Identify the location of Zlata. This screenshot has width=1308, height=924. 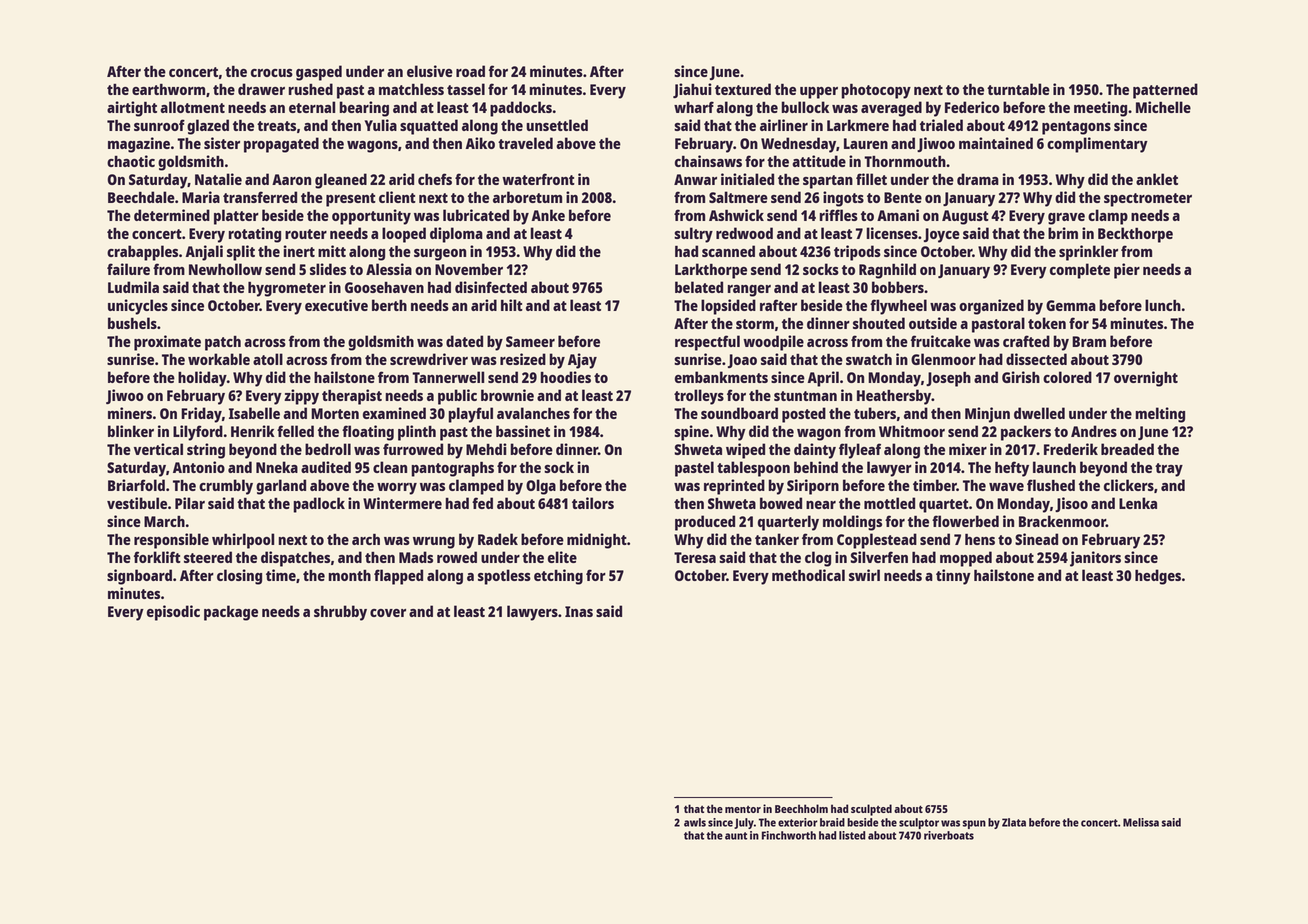
(1014, 822).
